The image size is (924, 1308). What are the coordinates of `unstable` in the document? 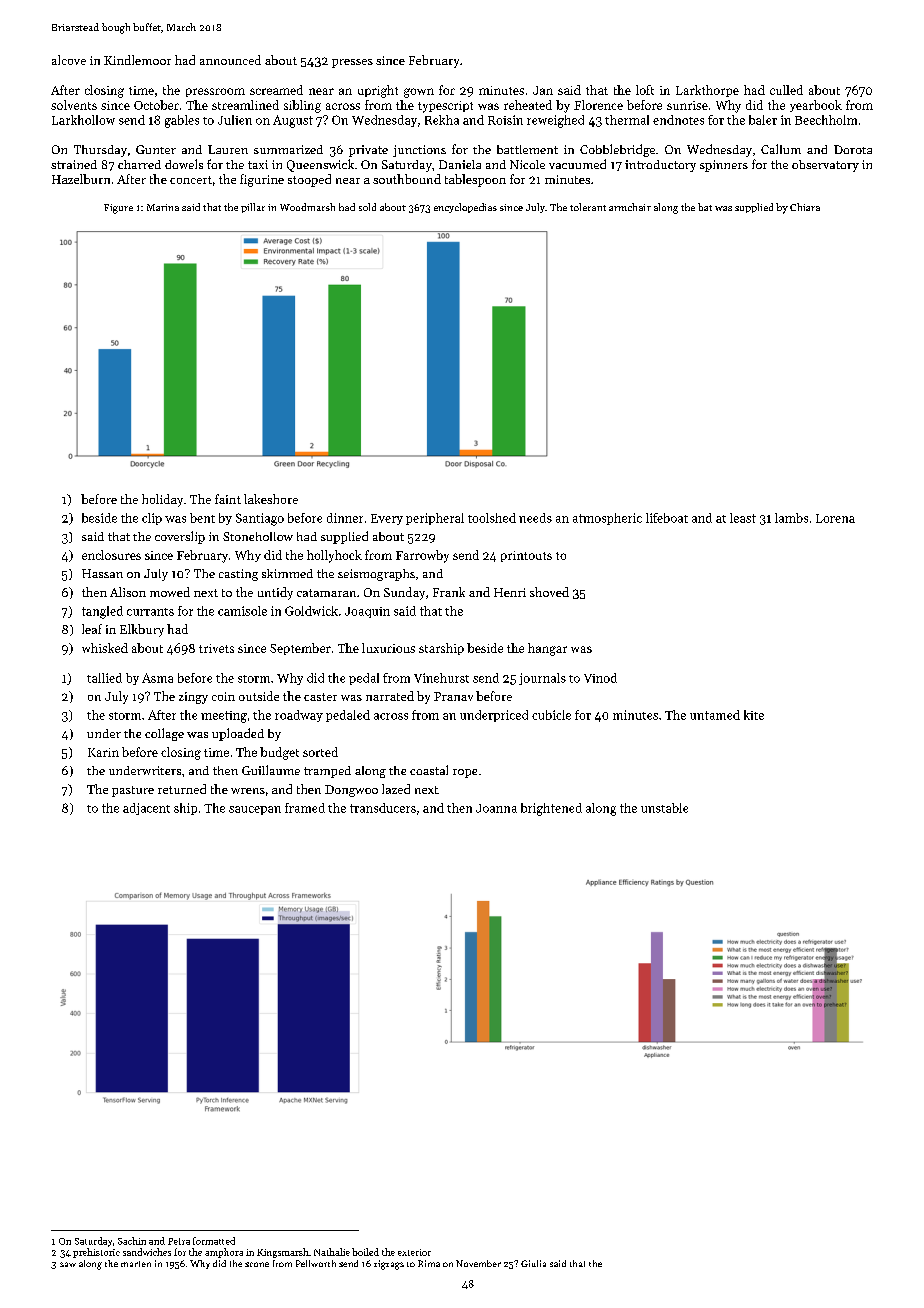 It's located at (664, 808).
